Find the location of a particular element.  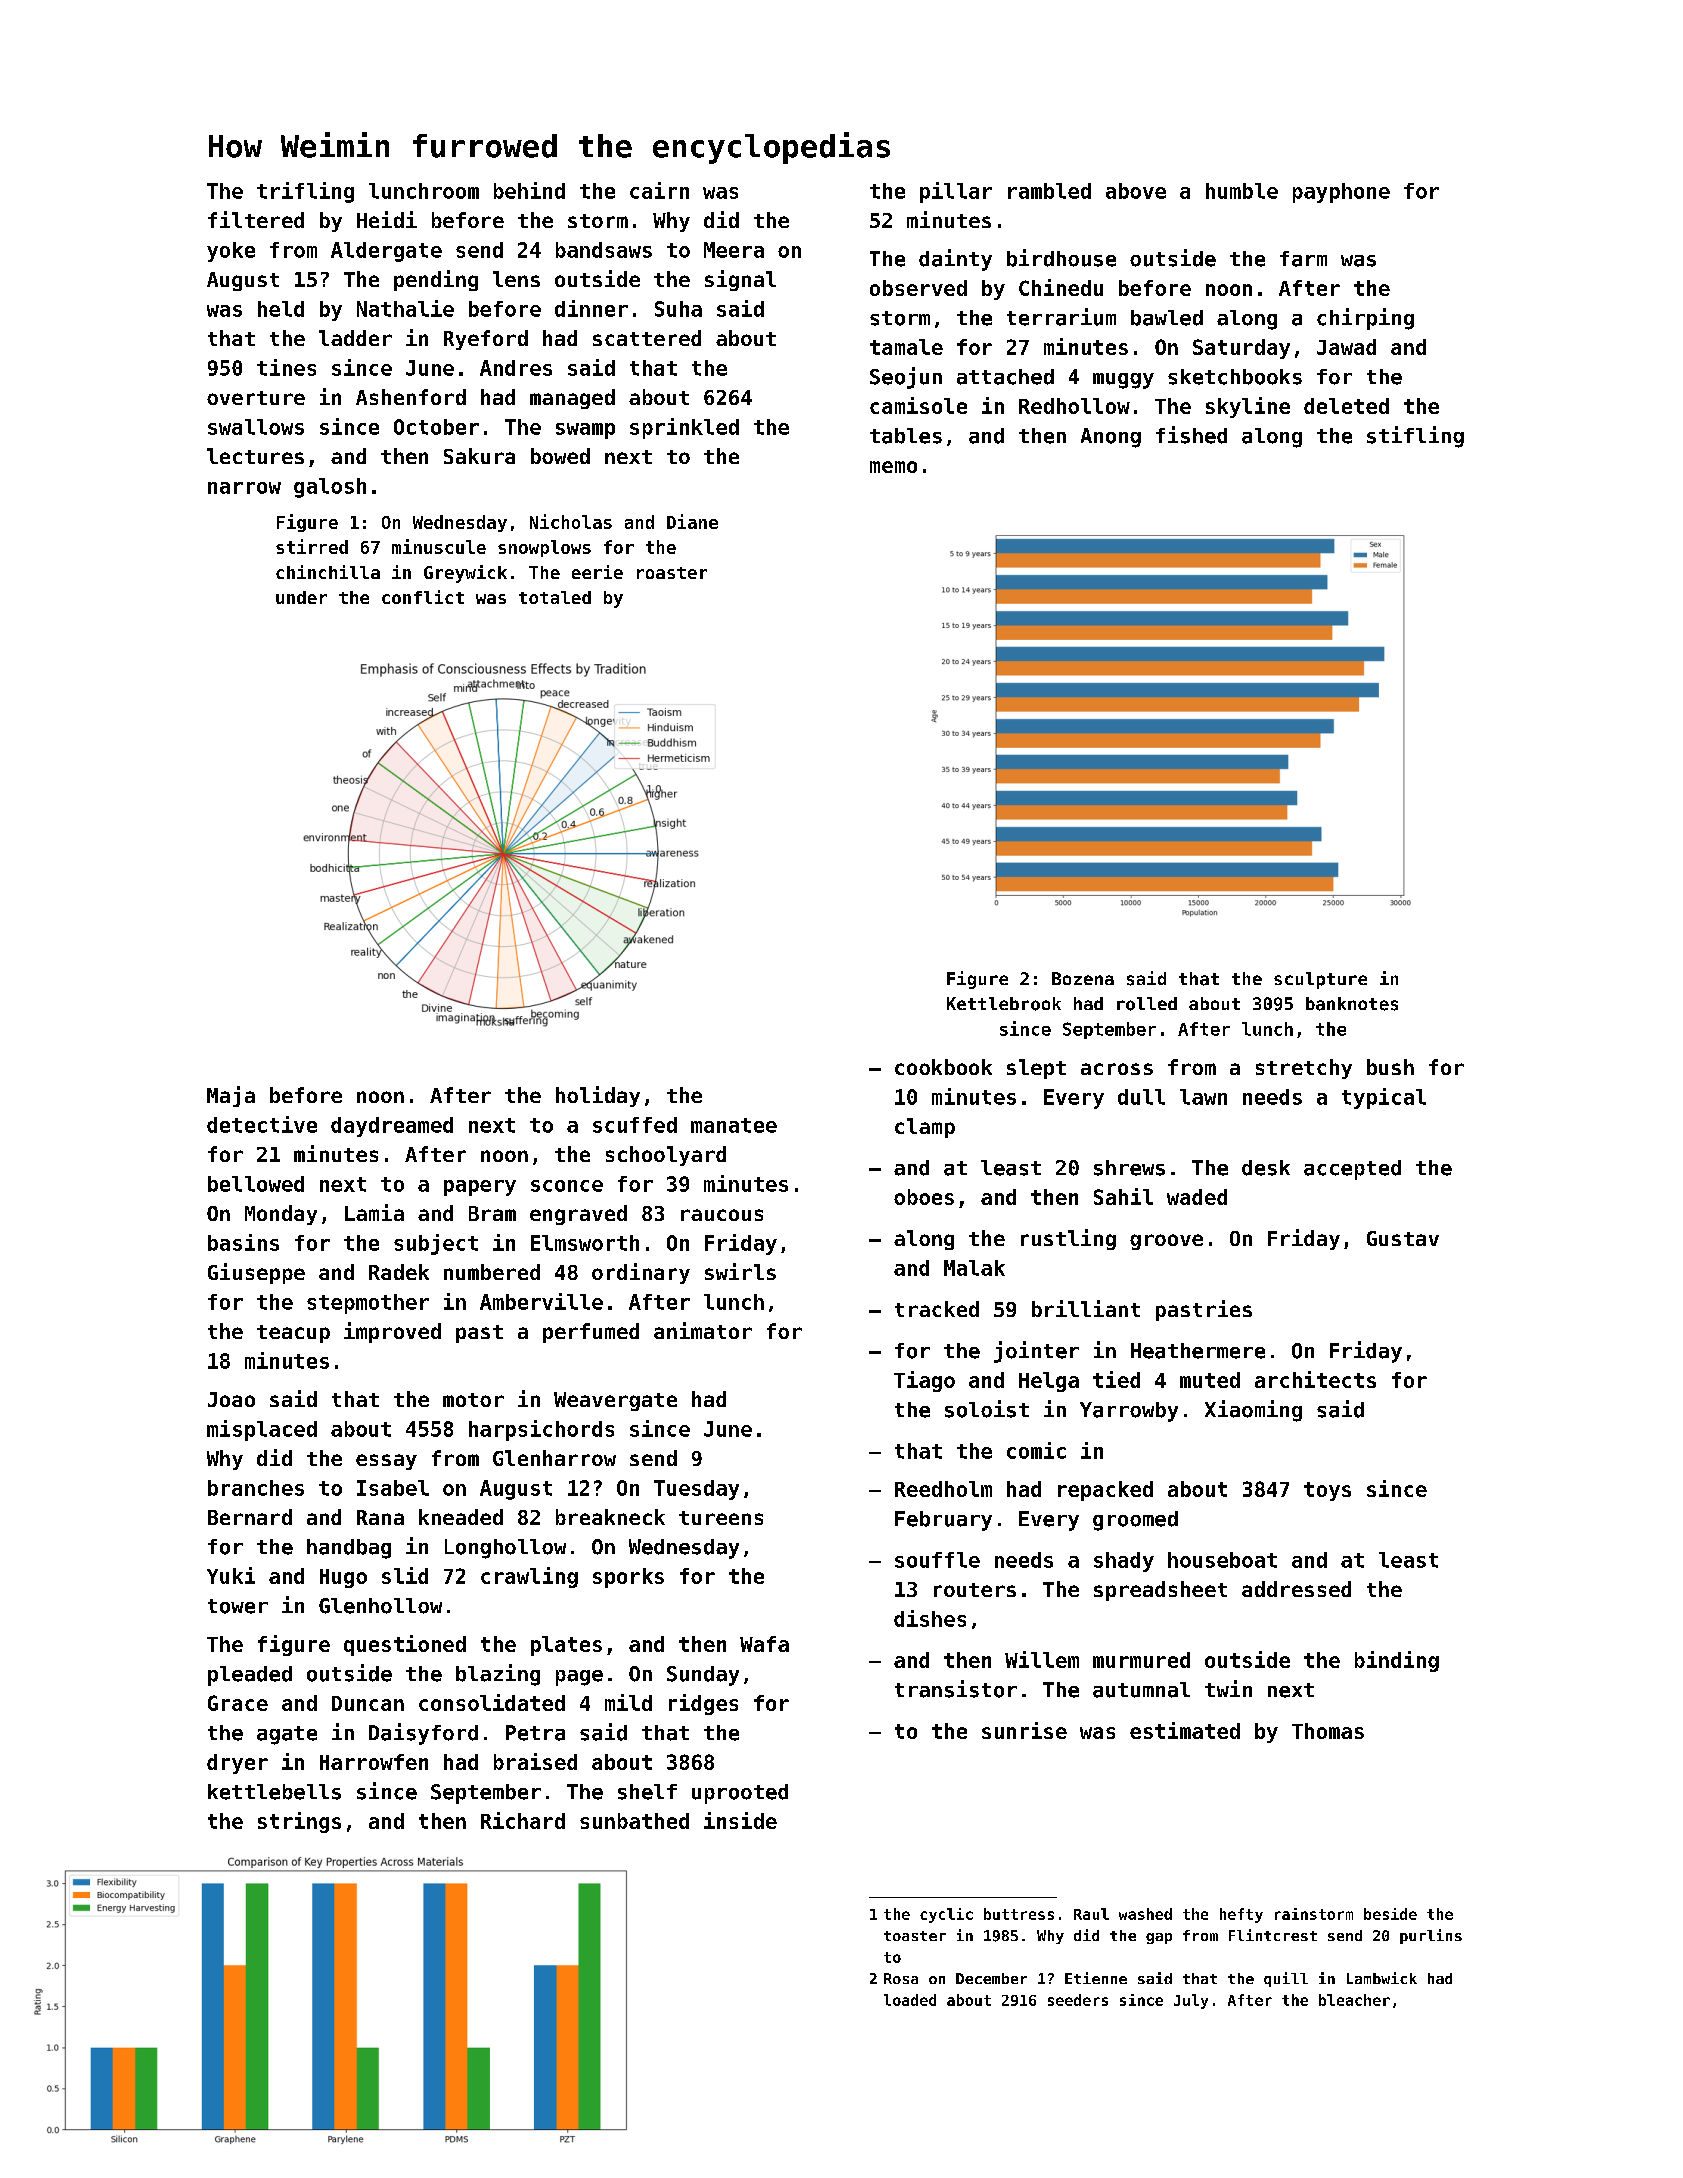

Amberville is located at coordinates (541, 1301).
